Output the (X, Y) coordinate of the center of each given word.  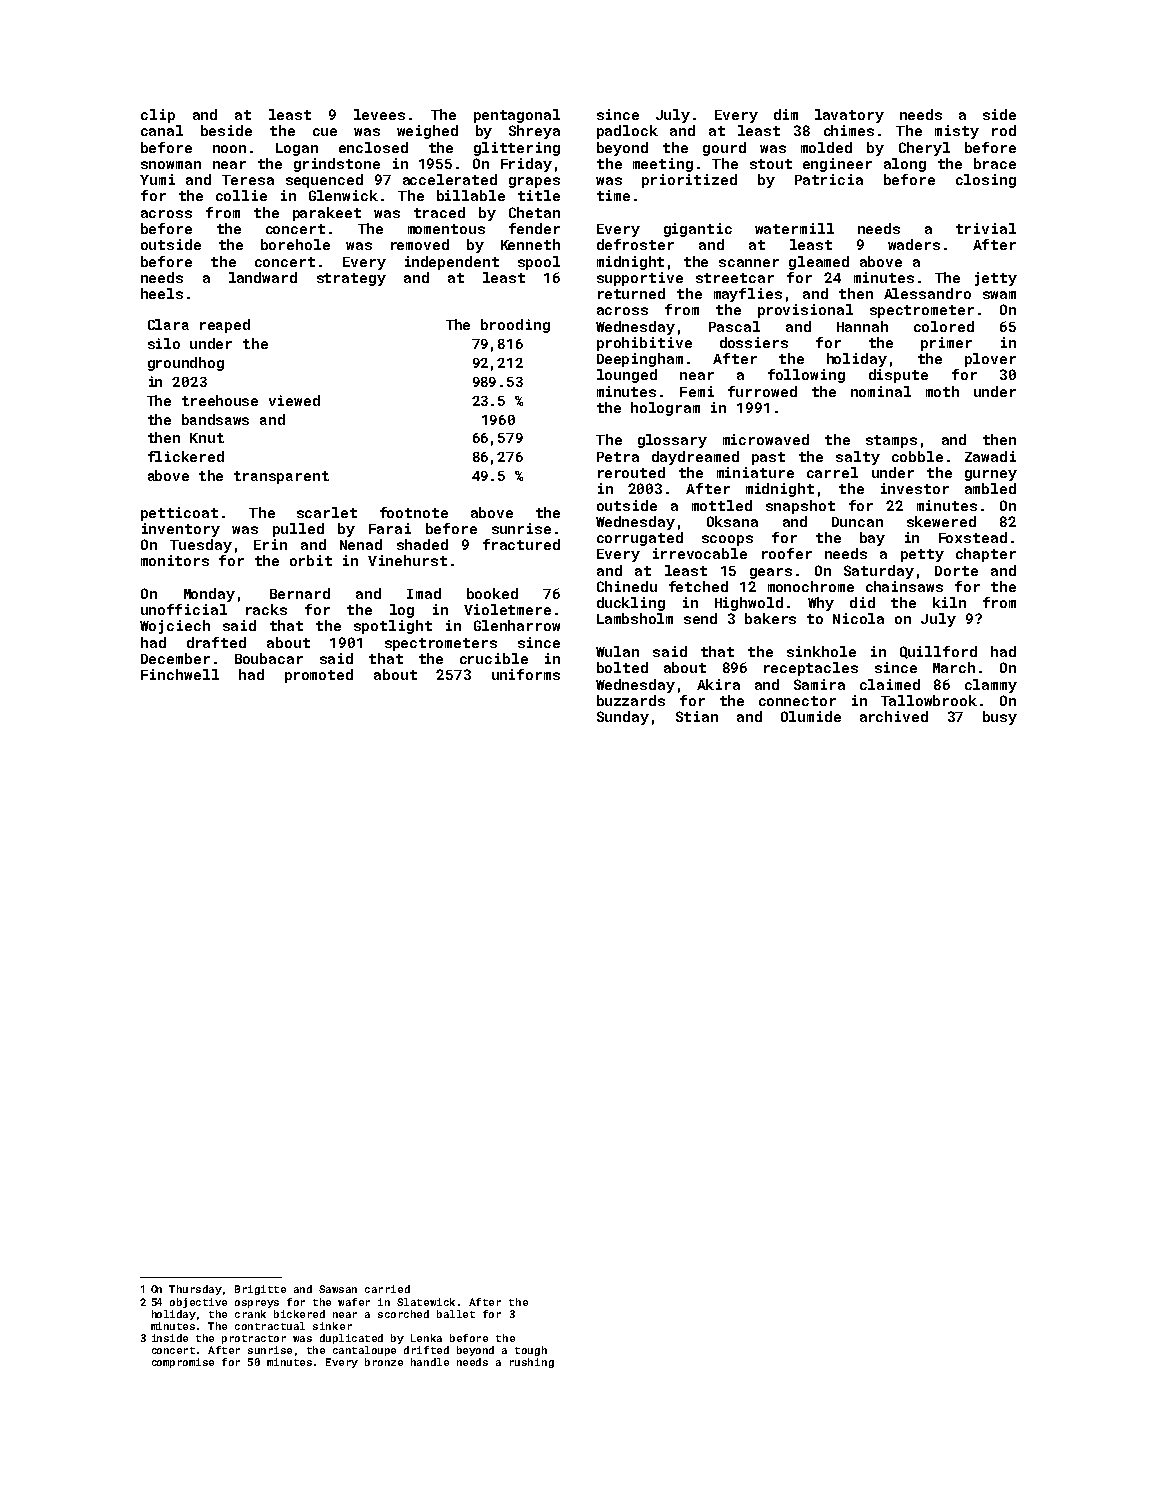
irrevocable (700, 553)
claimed (890, 684)
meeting (663, 165)
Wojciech (175, 627)
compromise (183, 1363)
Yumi (157, 179)
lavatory (849, 116)
